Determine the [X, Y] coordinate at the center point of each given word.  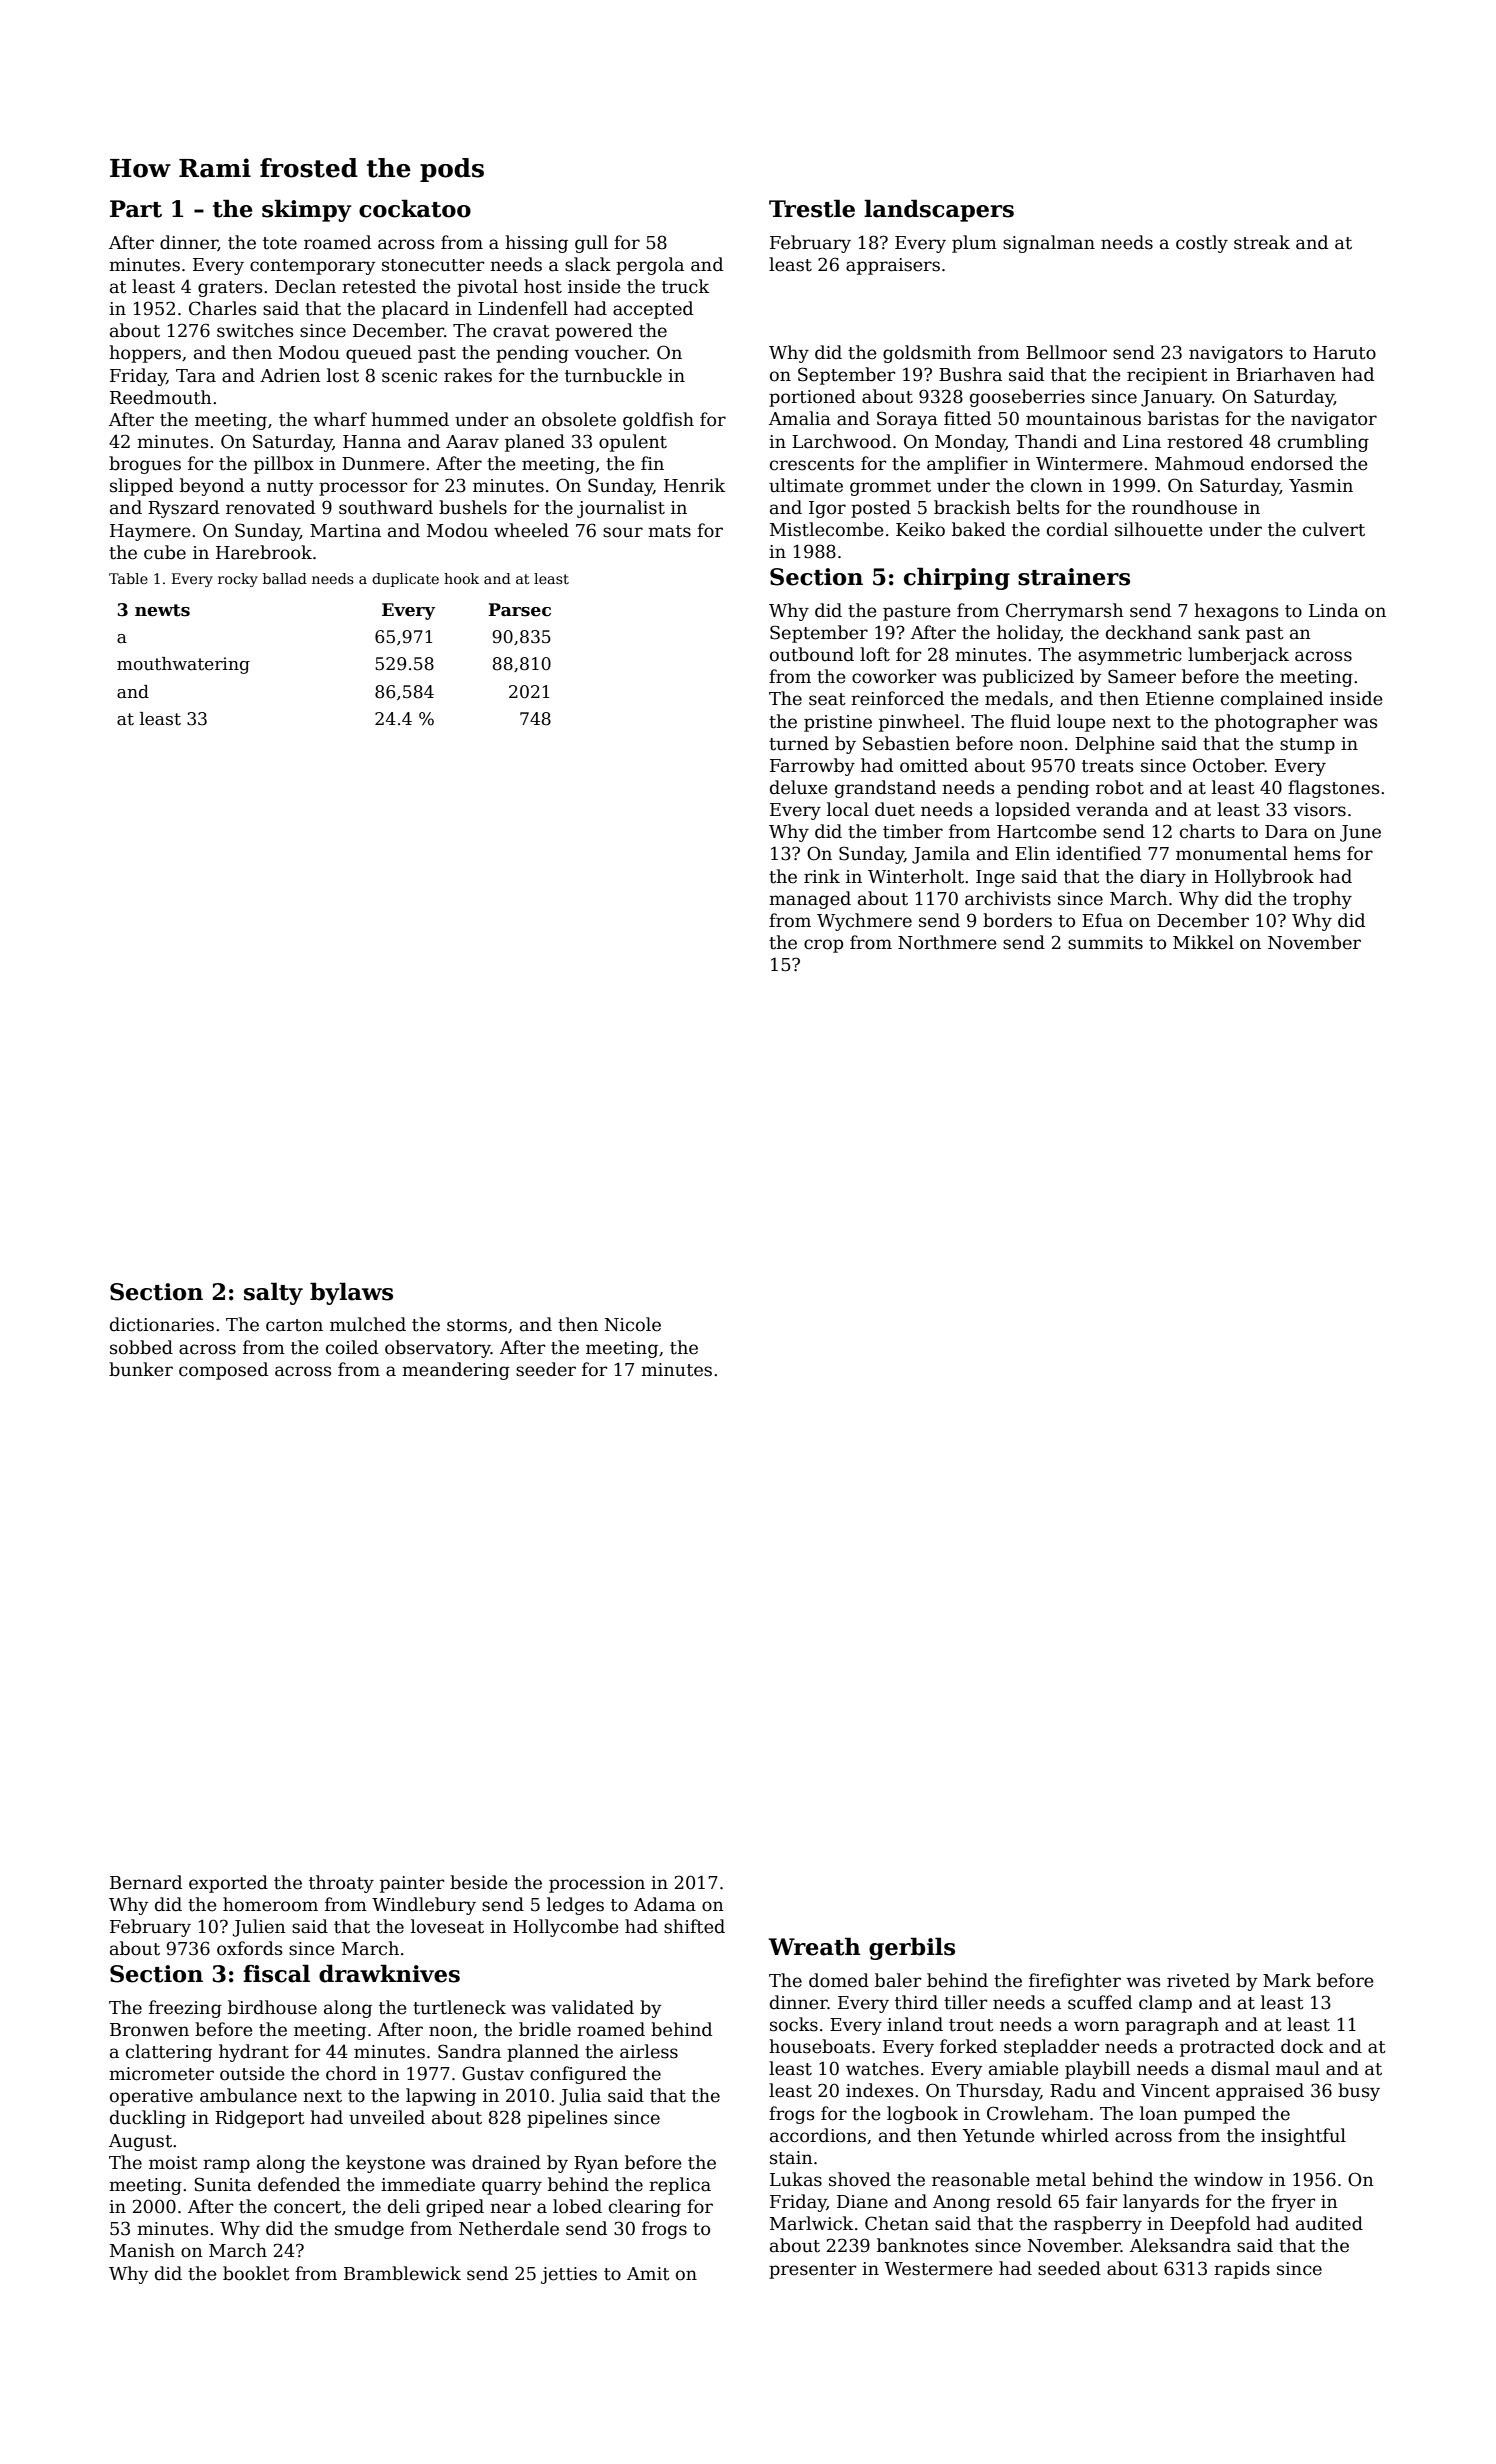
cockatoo [415, 208]
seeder [546, 1369]
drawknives [389, 1973]
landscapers [939, 210]
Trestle [812, 208]
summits [1105, 943]
